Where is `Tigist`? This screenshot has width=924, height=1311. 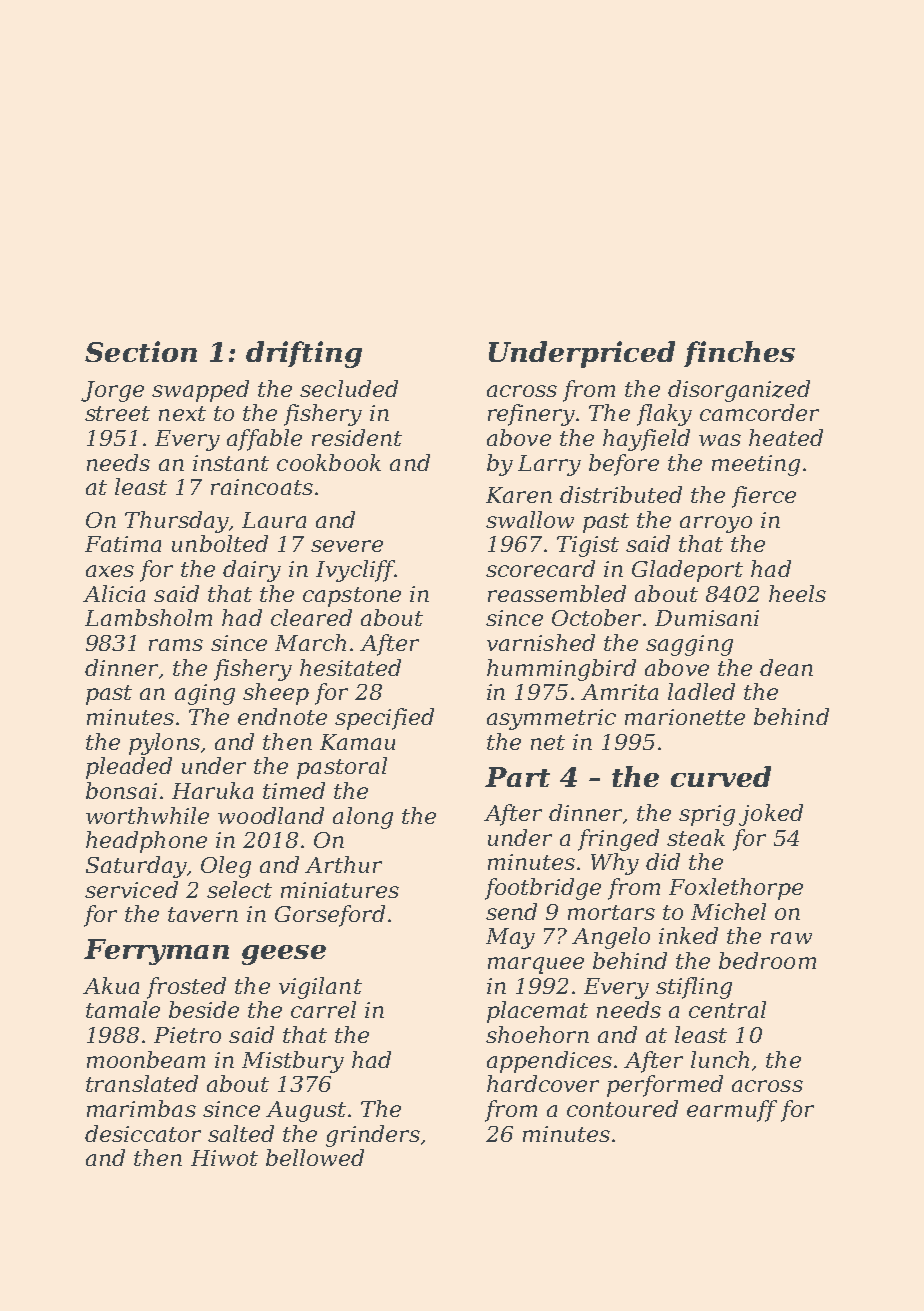 Tigist is located at coordinates (588, 546).
